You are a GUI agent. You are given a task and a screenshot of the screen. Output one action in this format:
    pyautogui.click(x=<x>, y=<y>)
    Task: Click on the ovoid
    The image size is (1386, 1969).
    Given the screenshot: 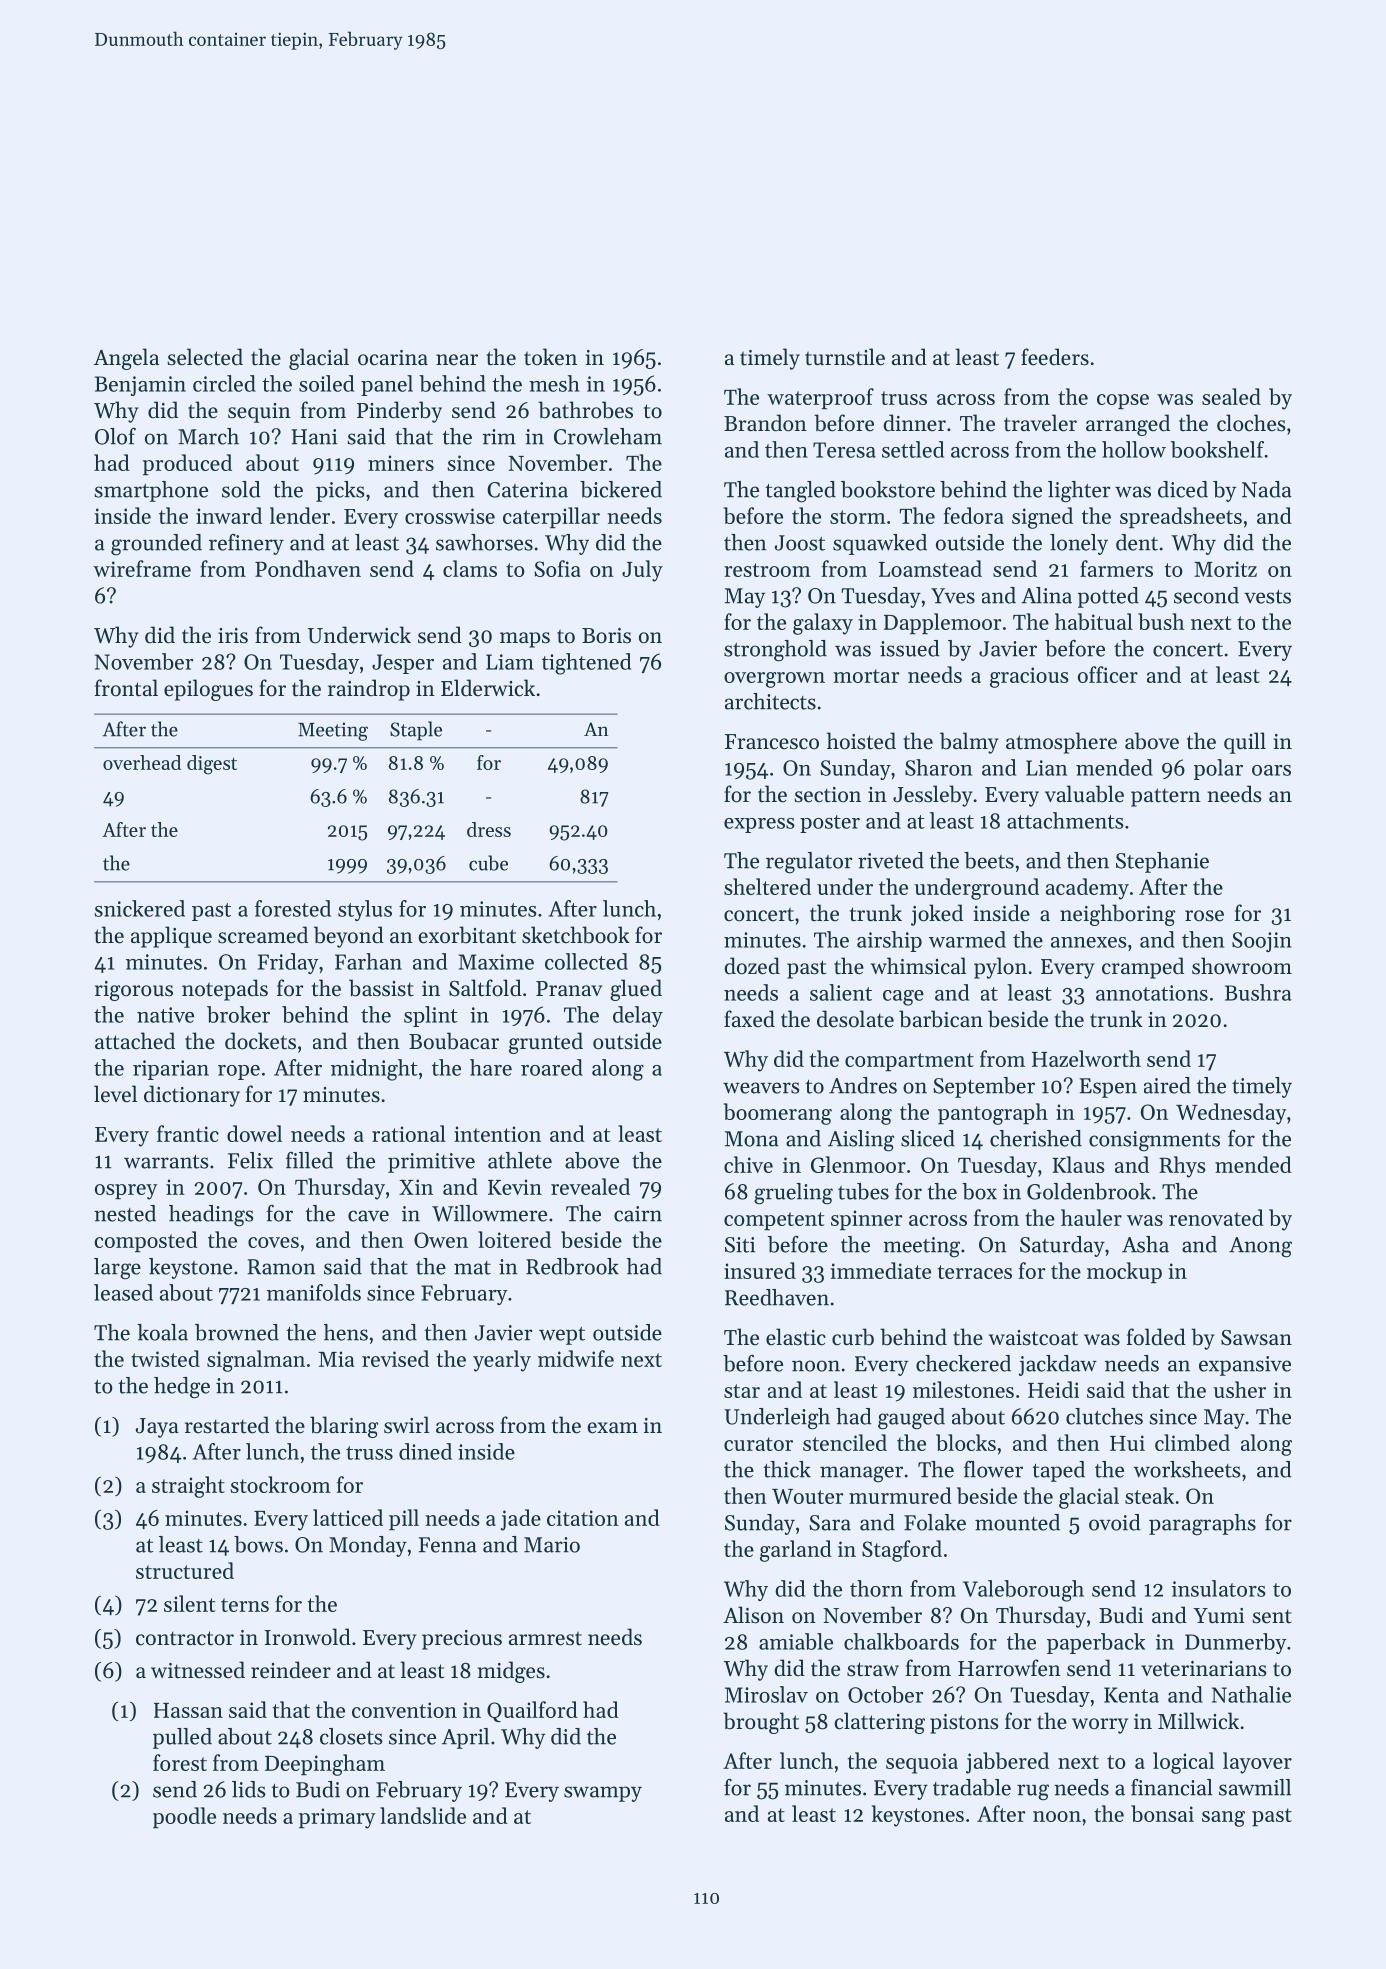 What is the action you would take?
    pyautogui.click(x=1115, y=1522)
